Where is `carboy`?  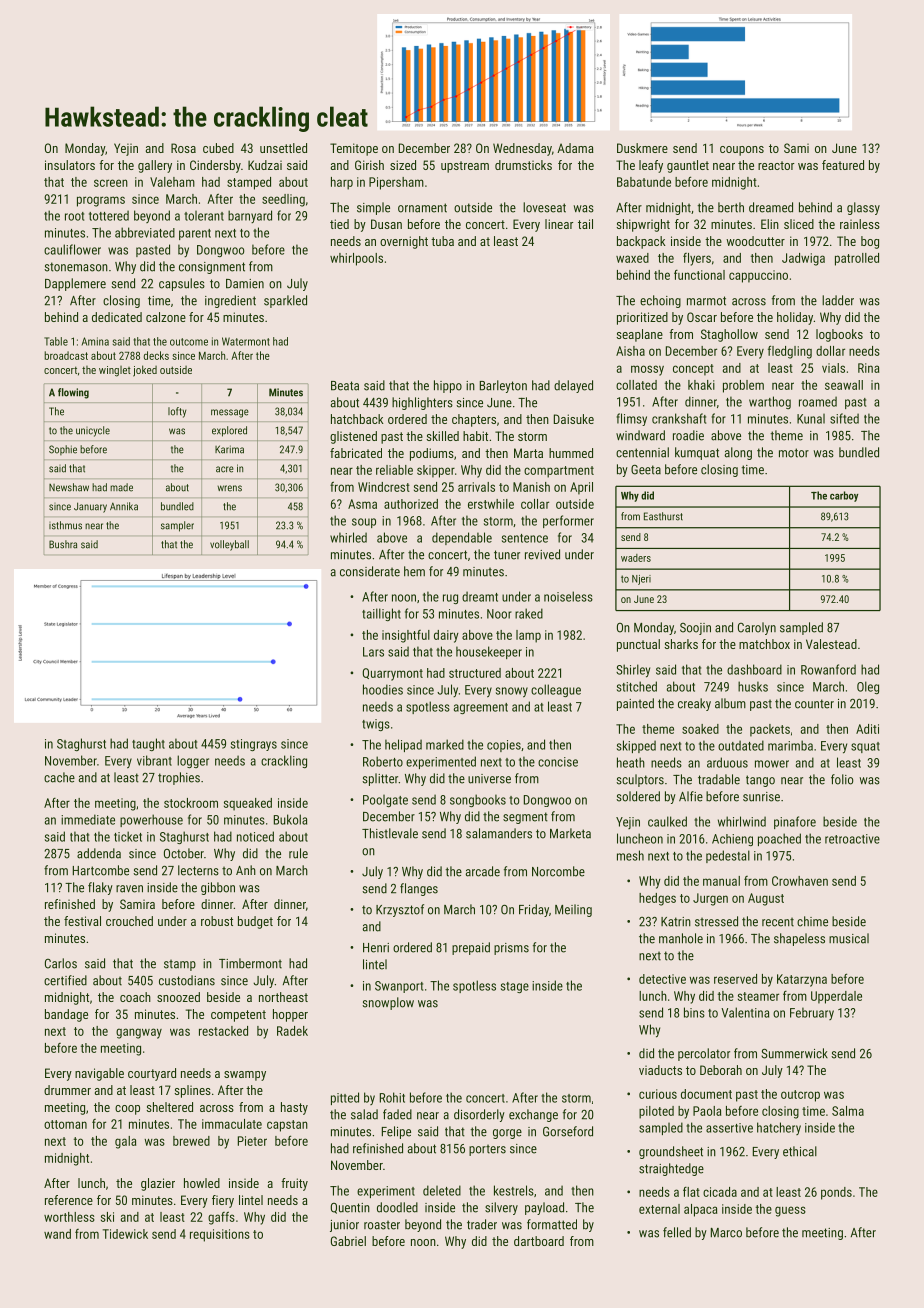
carboy is located at coordinates (844, 496).
